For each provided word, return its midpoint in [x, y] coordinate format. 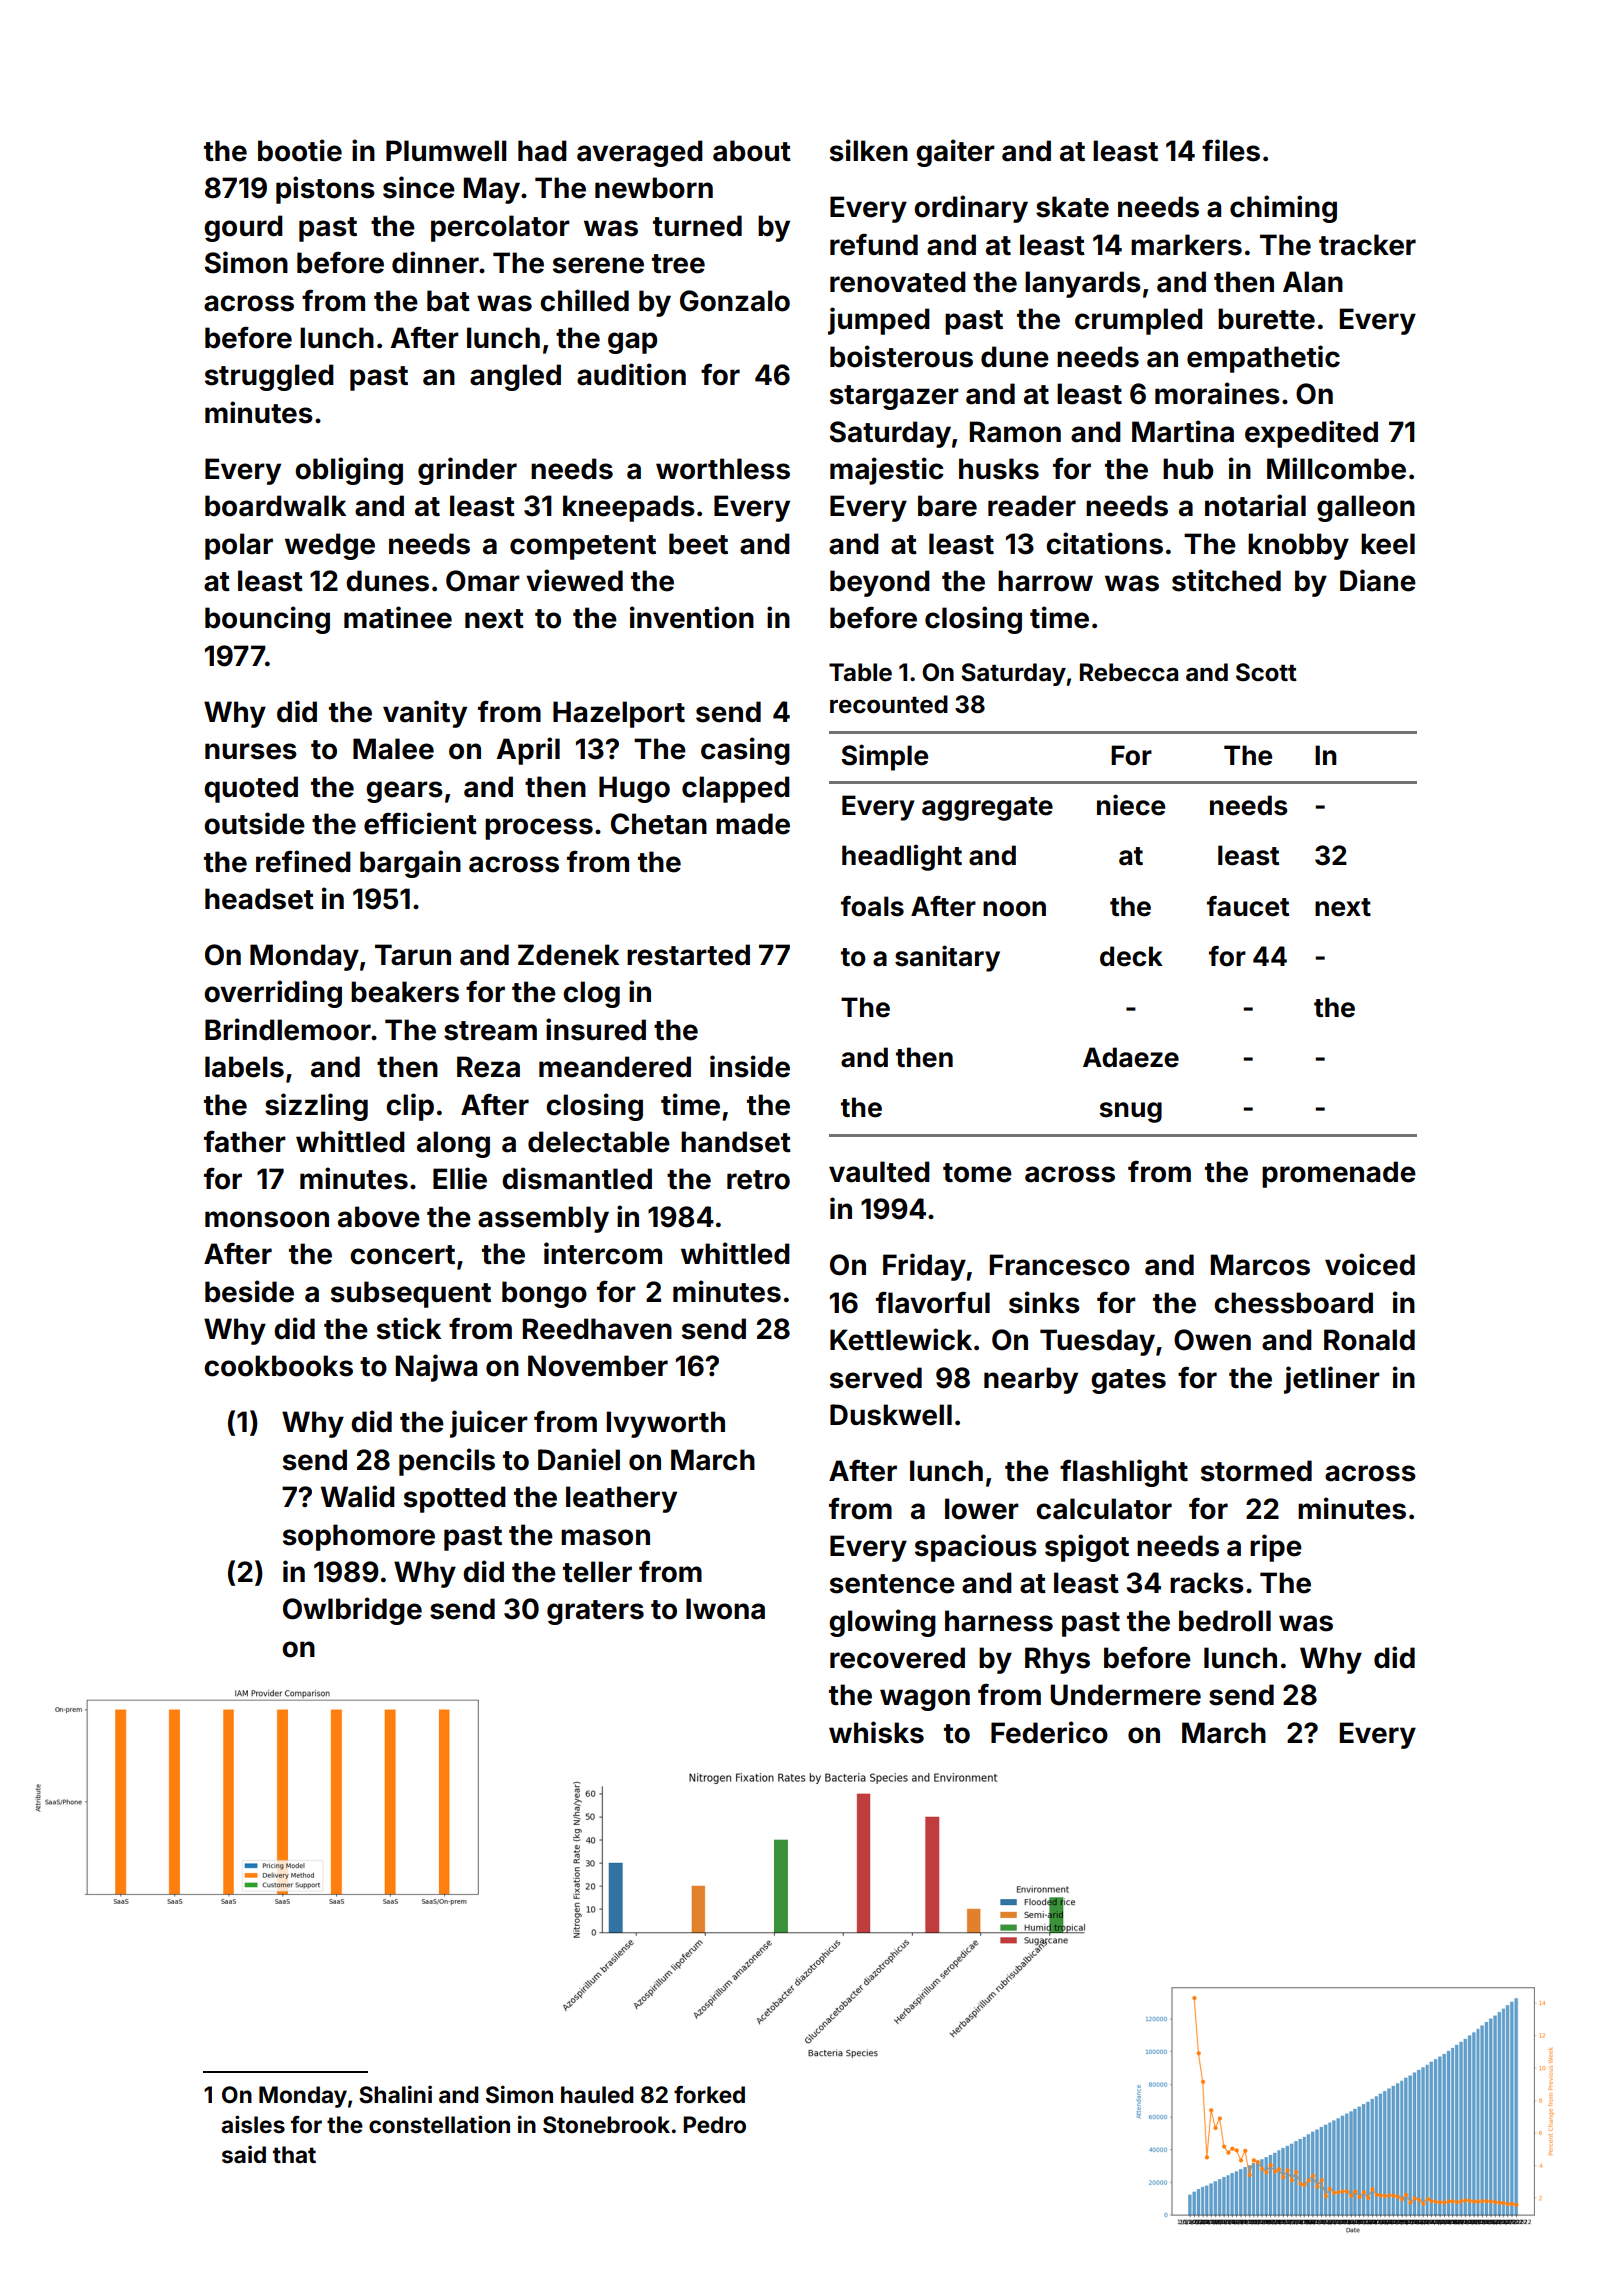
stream [490, 1031]
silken [869, 150]
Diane [1378, 580]
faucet [1248, 906]
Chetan [659, 824]
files [1231, 150]
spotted [455, 1499]
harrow [1045, 581]
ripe [1276, 1548]
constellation [439, 2124]
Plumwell [446, 151]
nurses [251, 751]
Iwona [725, 1609]
